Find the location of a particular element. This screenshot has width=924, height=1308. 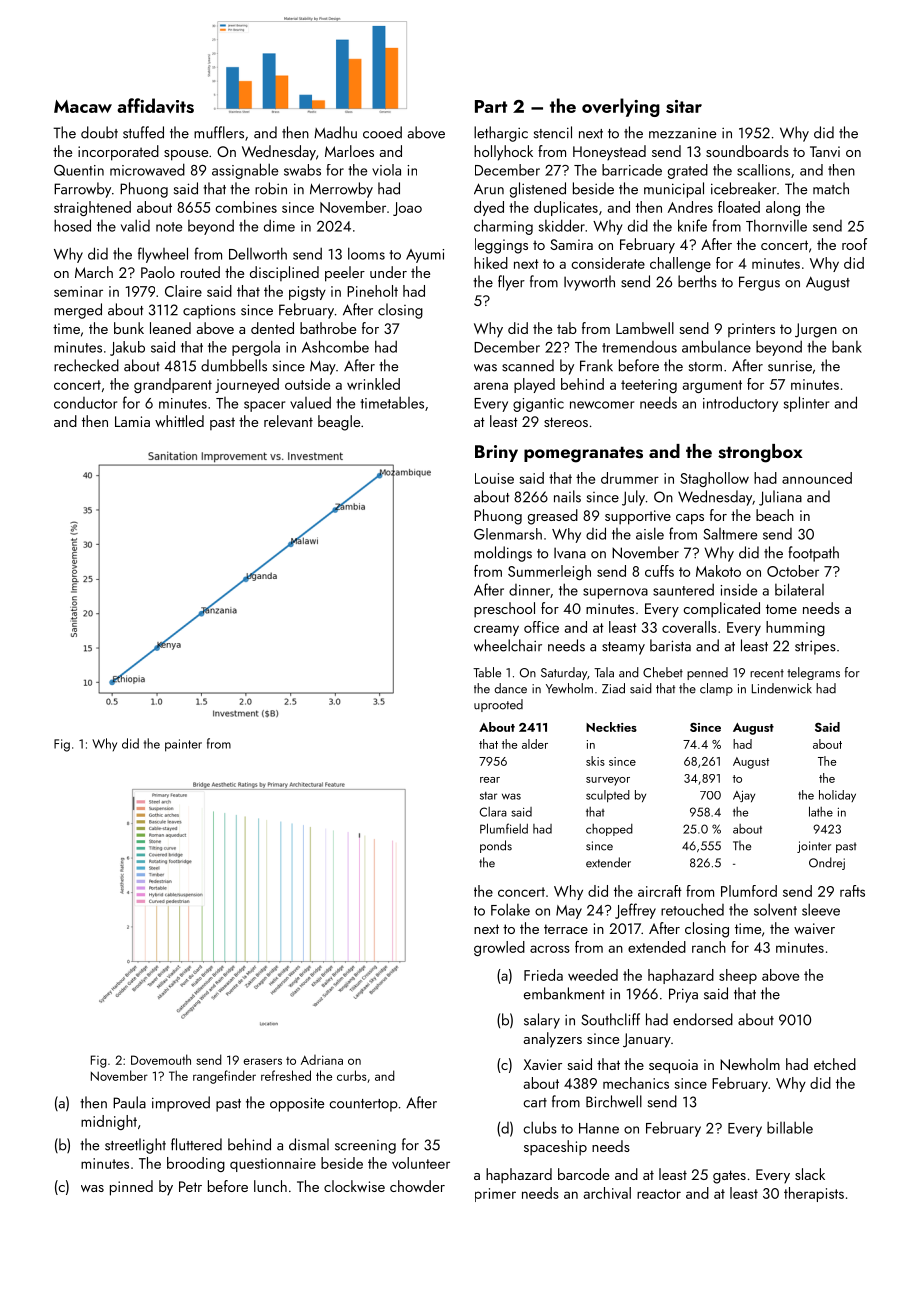

Macaw is located at coordinates (83, 106).
